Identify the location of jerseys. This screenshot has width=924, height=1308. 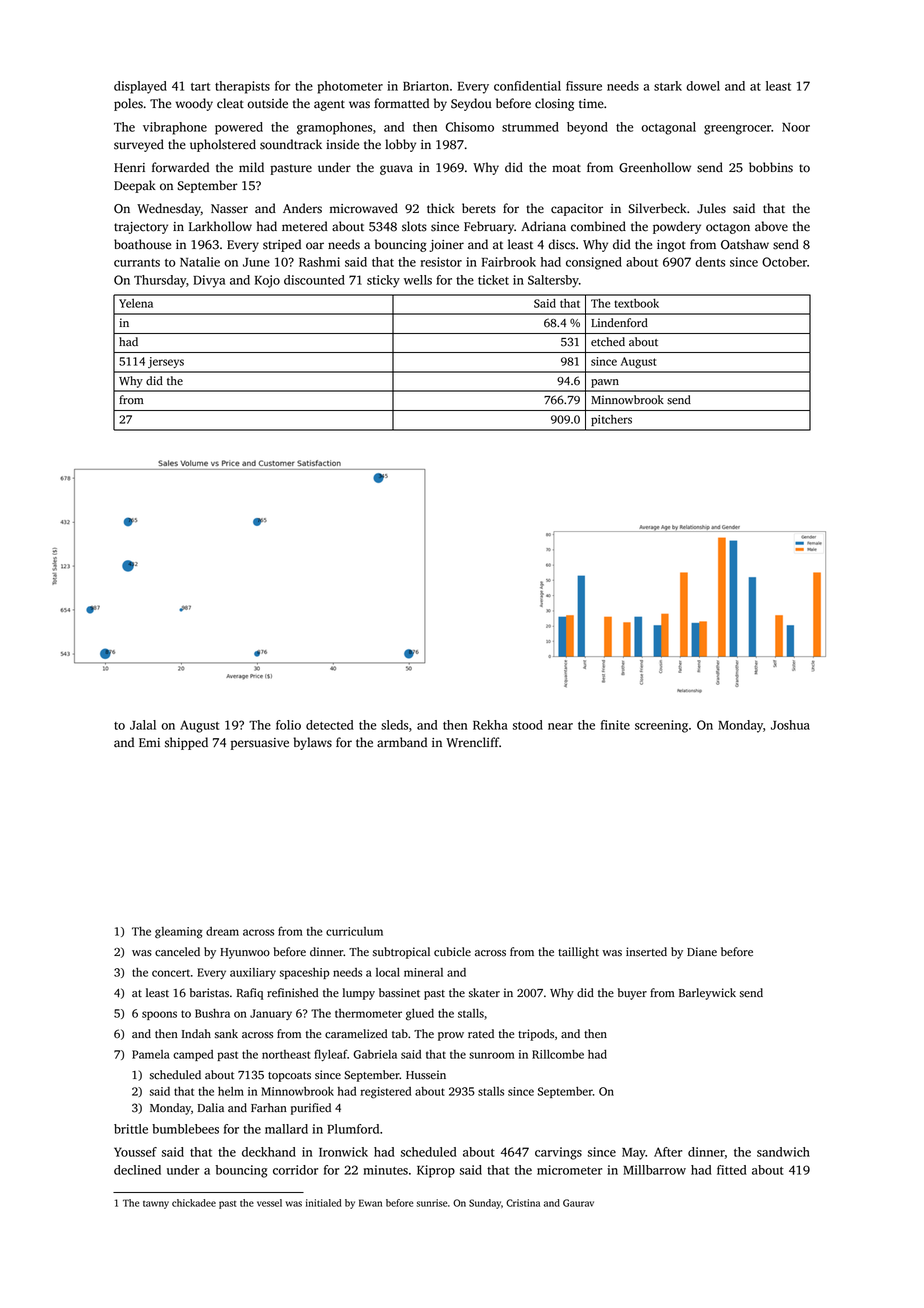
(166, 362).
